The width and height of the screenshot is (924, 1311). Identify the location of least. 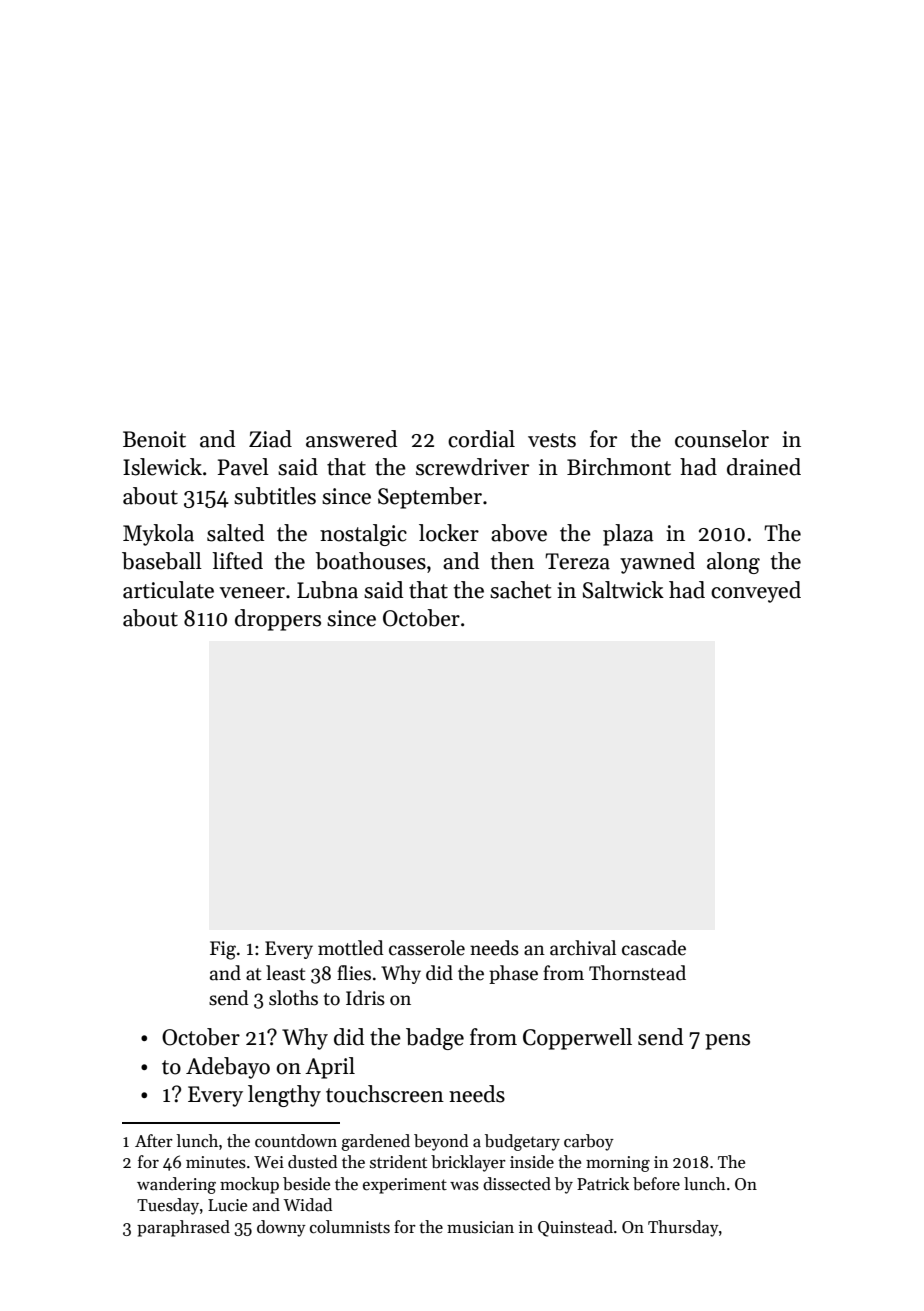
(285, 973).
